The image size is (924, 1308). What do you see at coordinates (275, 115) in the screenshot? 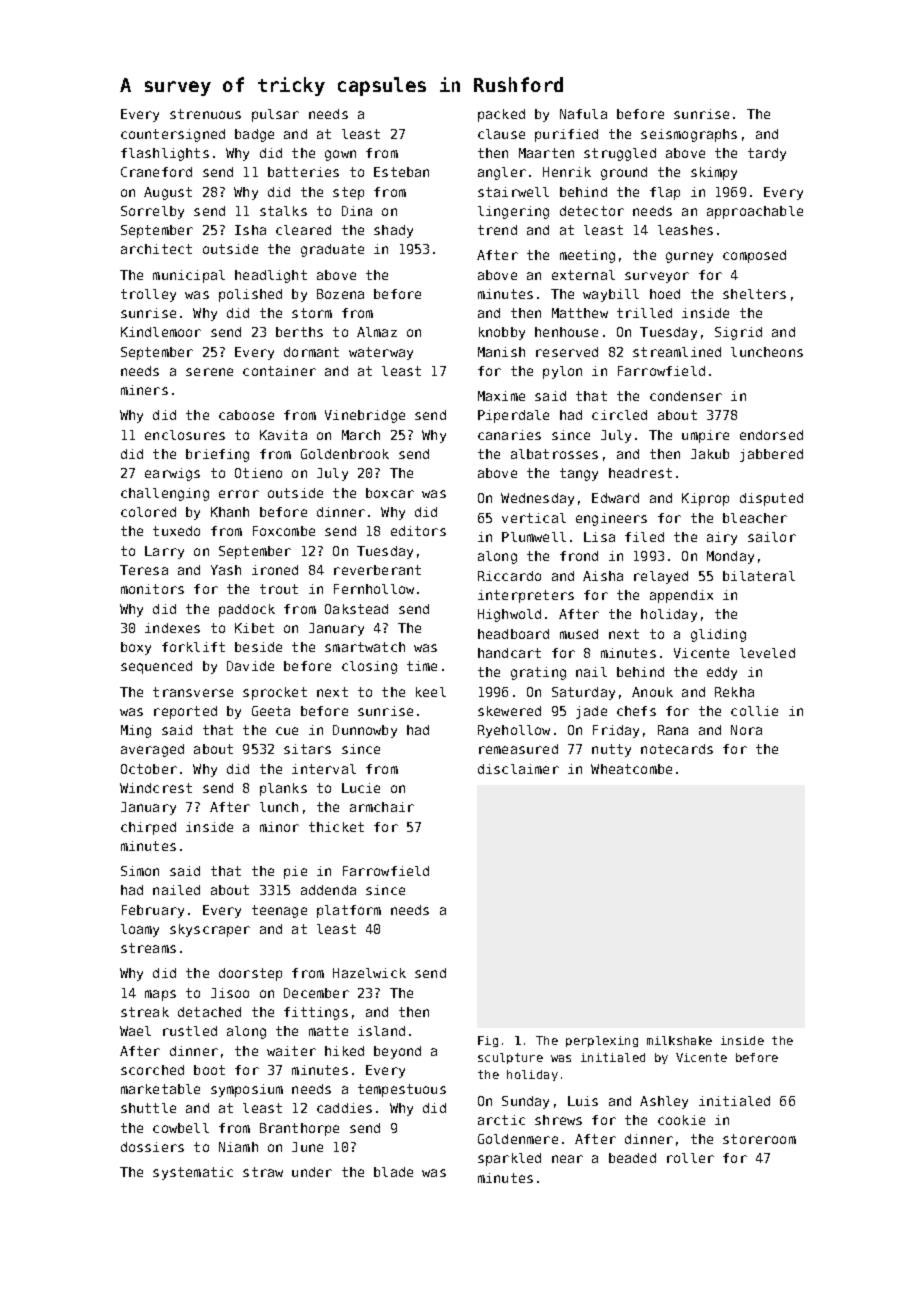
I see `pulsar` at bounding box center [275, 115].
